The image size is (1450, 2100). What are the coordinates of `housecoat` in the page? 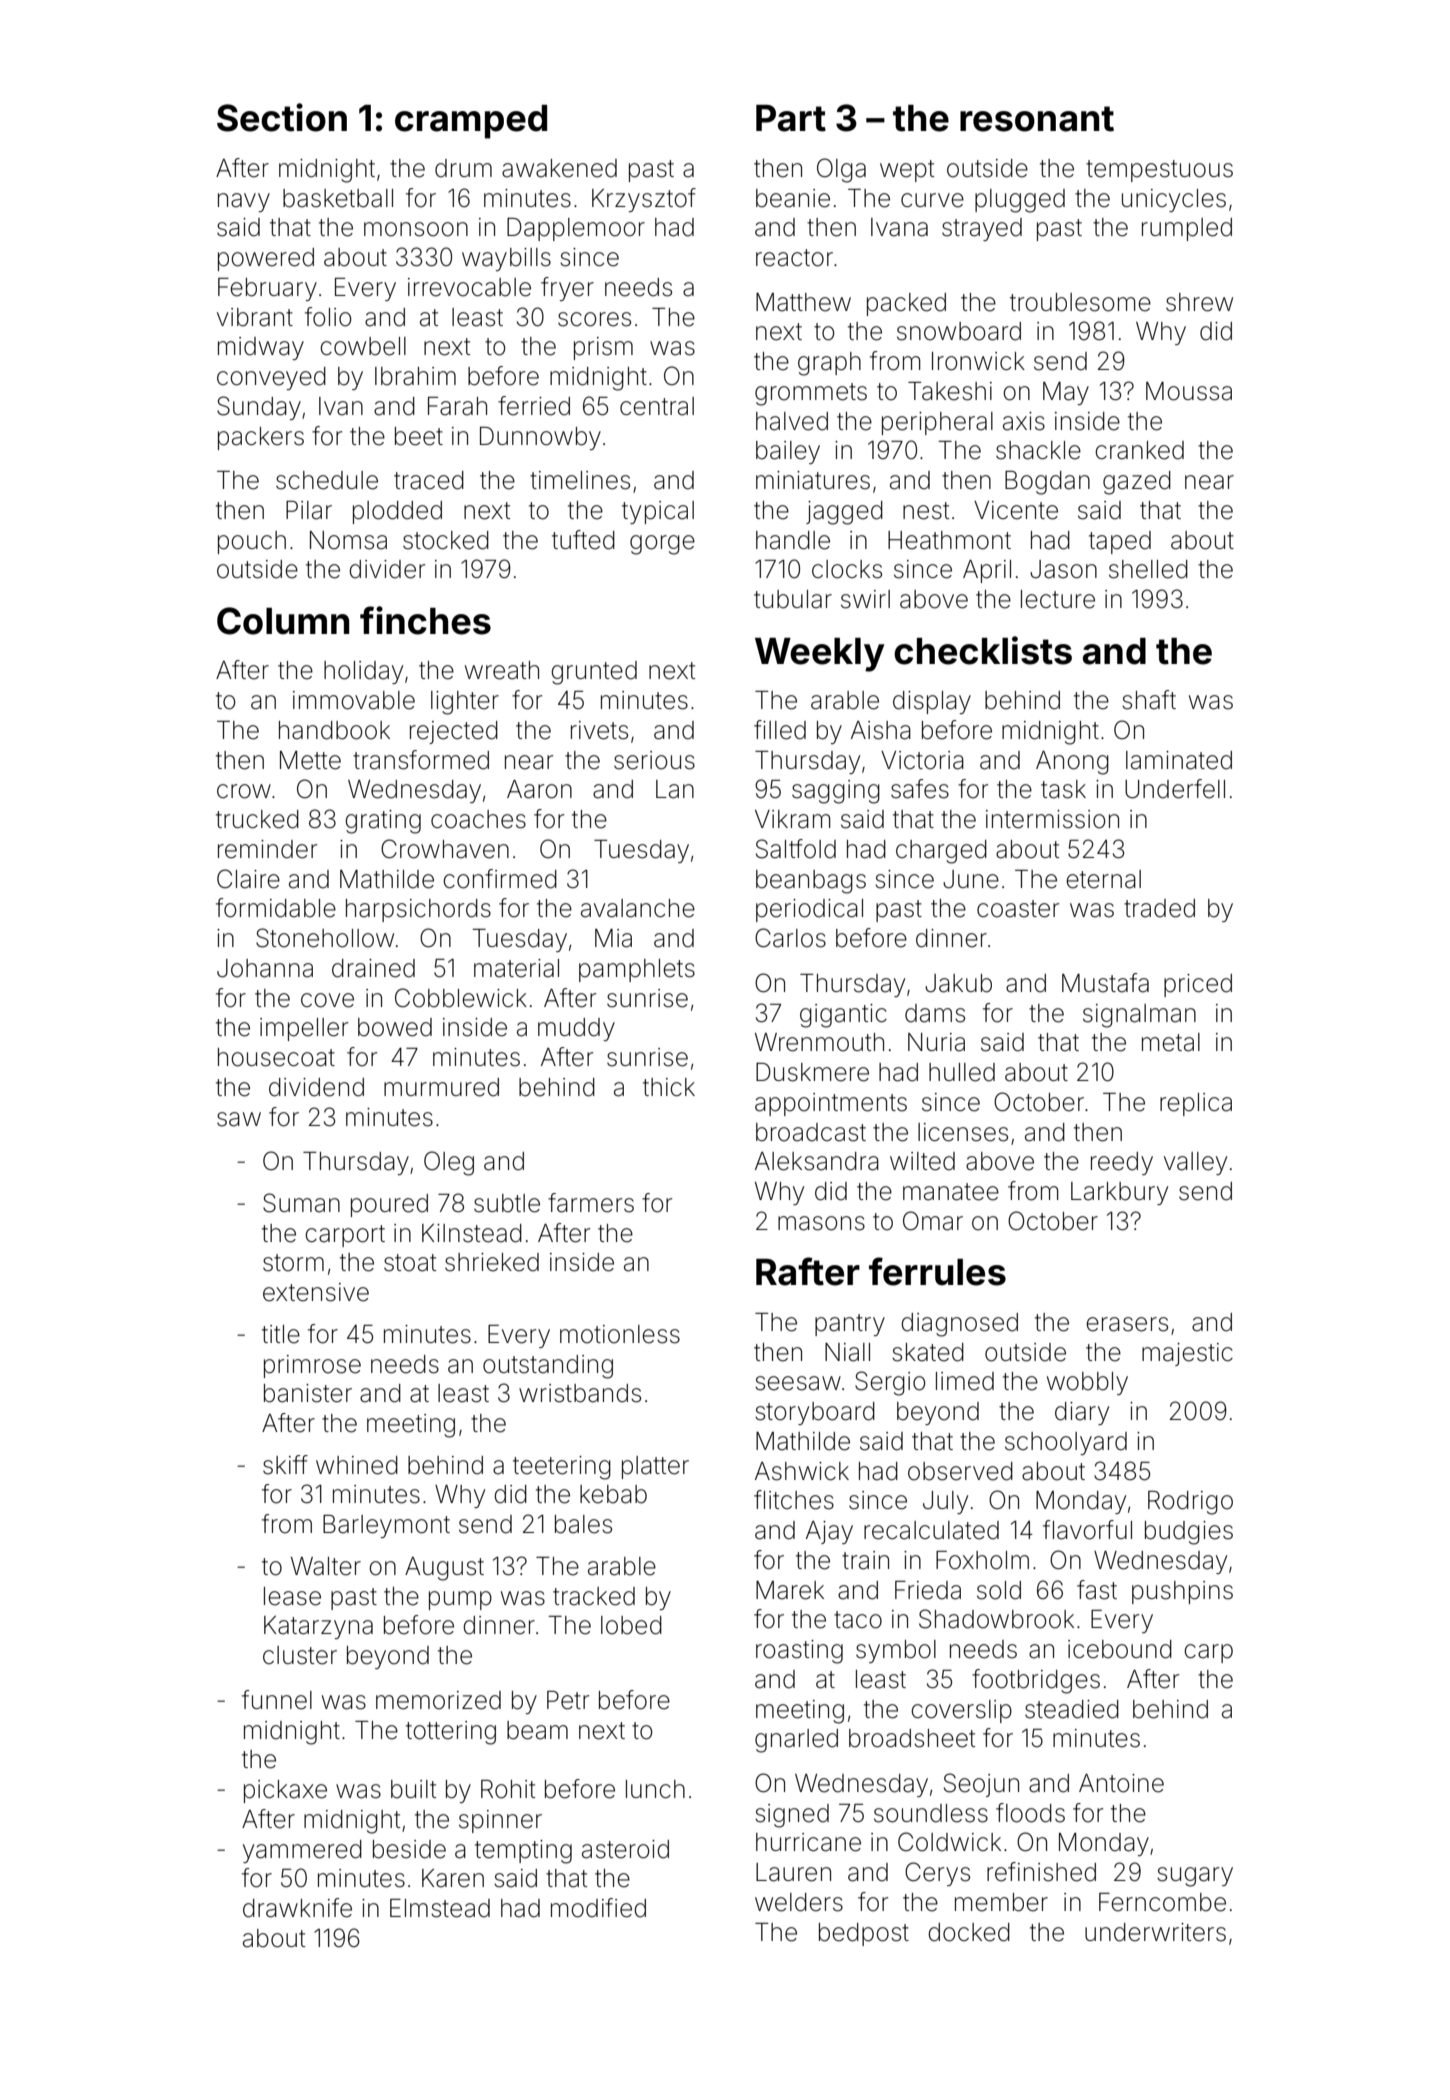 It's located at (276, 1057).
